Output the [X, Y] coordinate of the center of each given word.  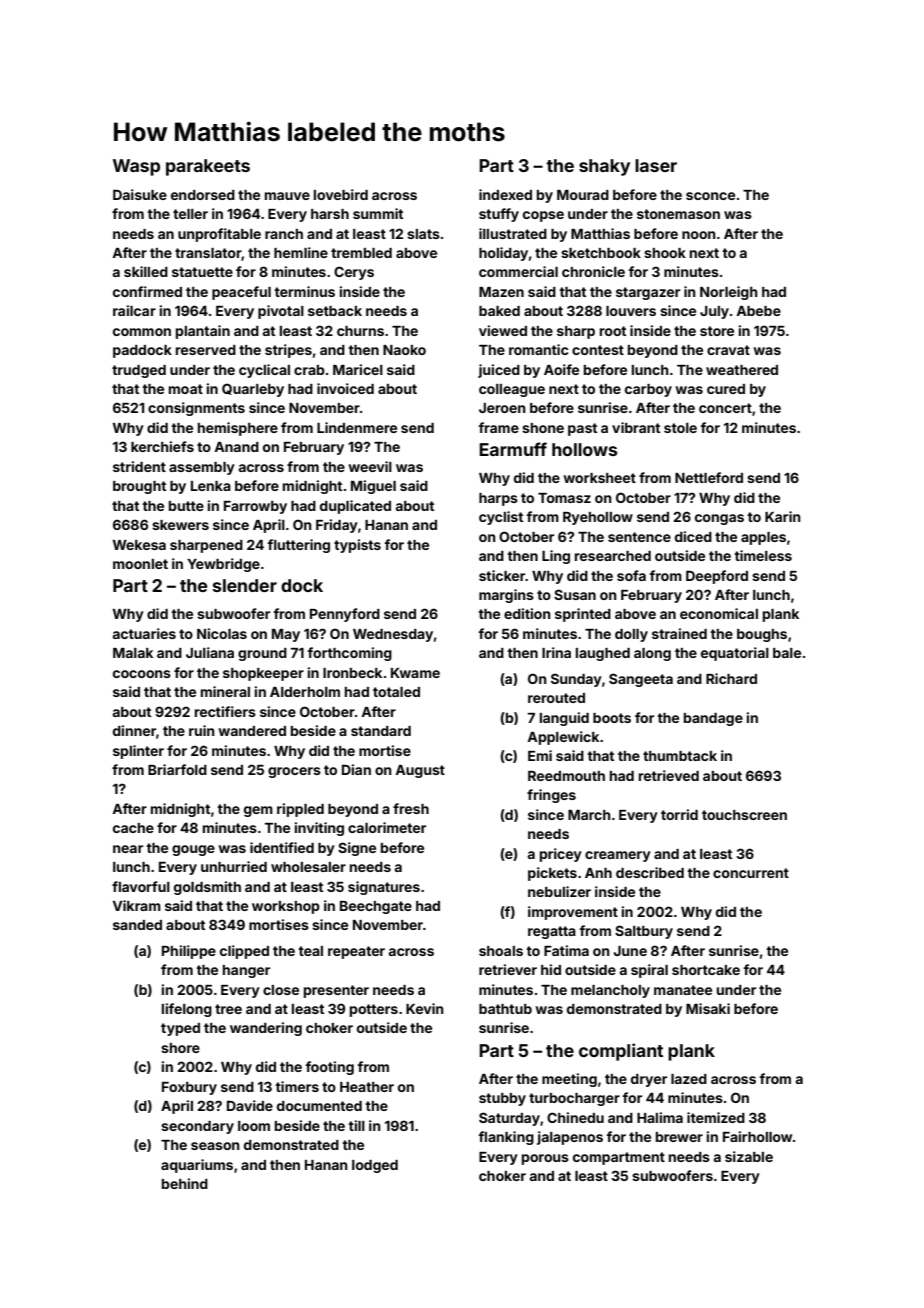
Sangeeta [641, 680]
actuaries [144, 633]
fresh [411, 808]
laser [656, 165]
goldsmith [207, 888]
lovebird [341, 194]
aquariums [197, 1166]
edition [527, 613]
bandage [713, 719]
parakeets [208, 167]
